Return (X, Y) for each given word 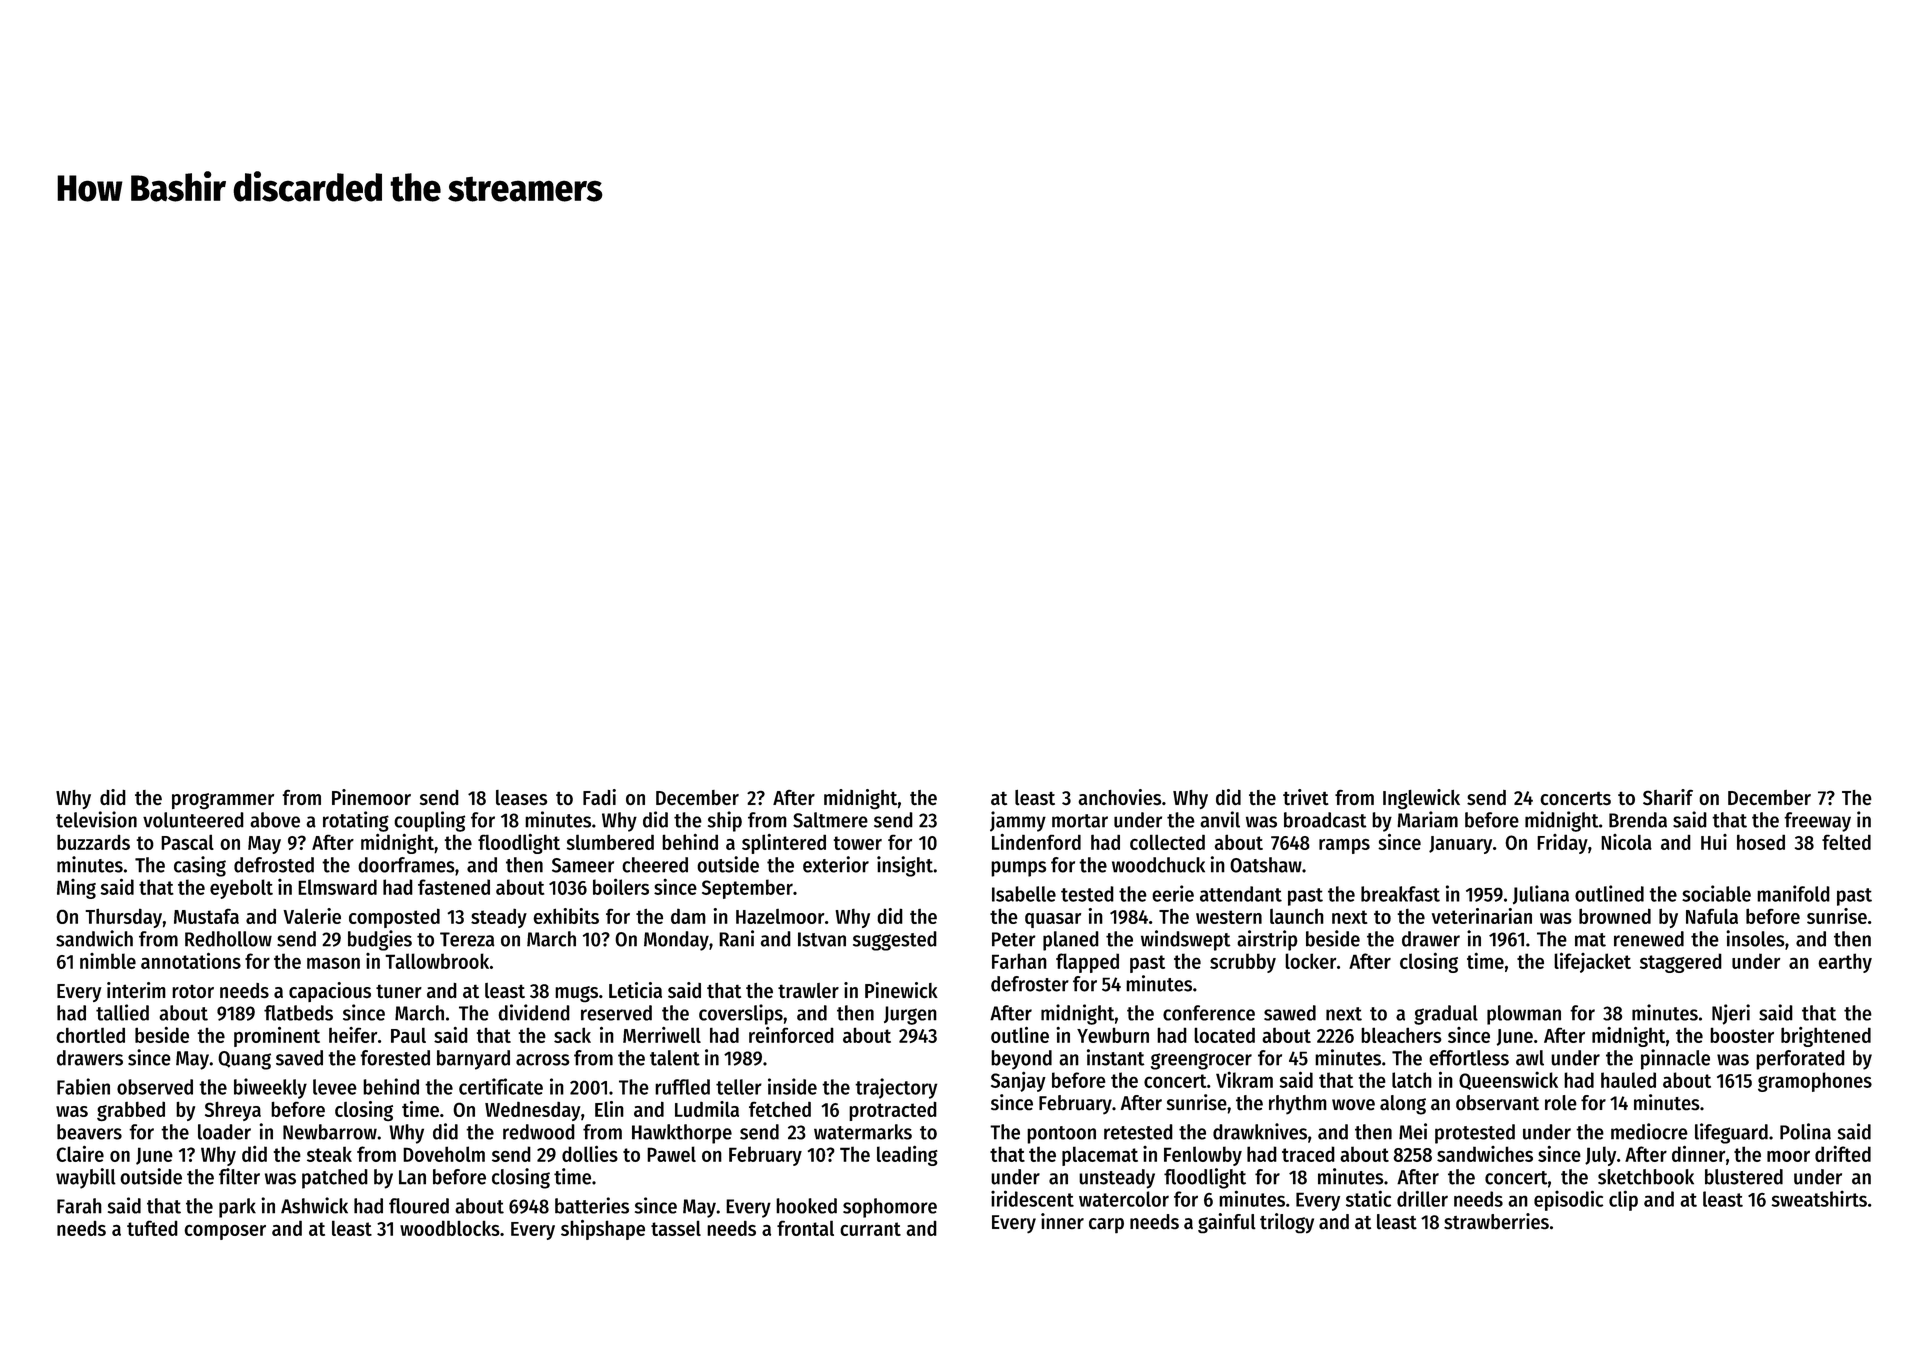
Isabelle (1024, 894)
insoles (1755, 938)
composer (225, 1232)
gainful (1227, 1223)
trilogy (1287, 1223)
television (96, 819)
